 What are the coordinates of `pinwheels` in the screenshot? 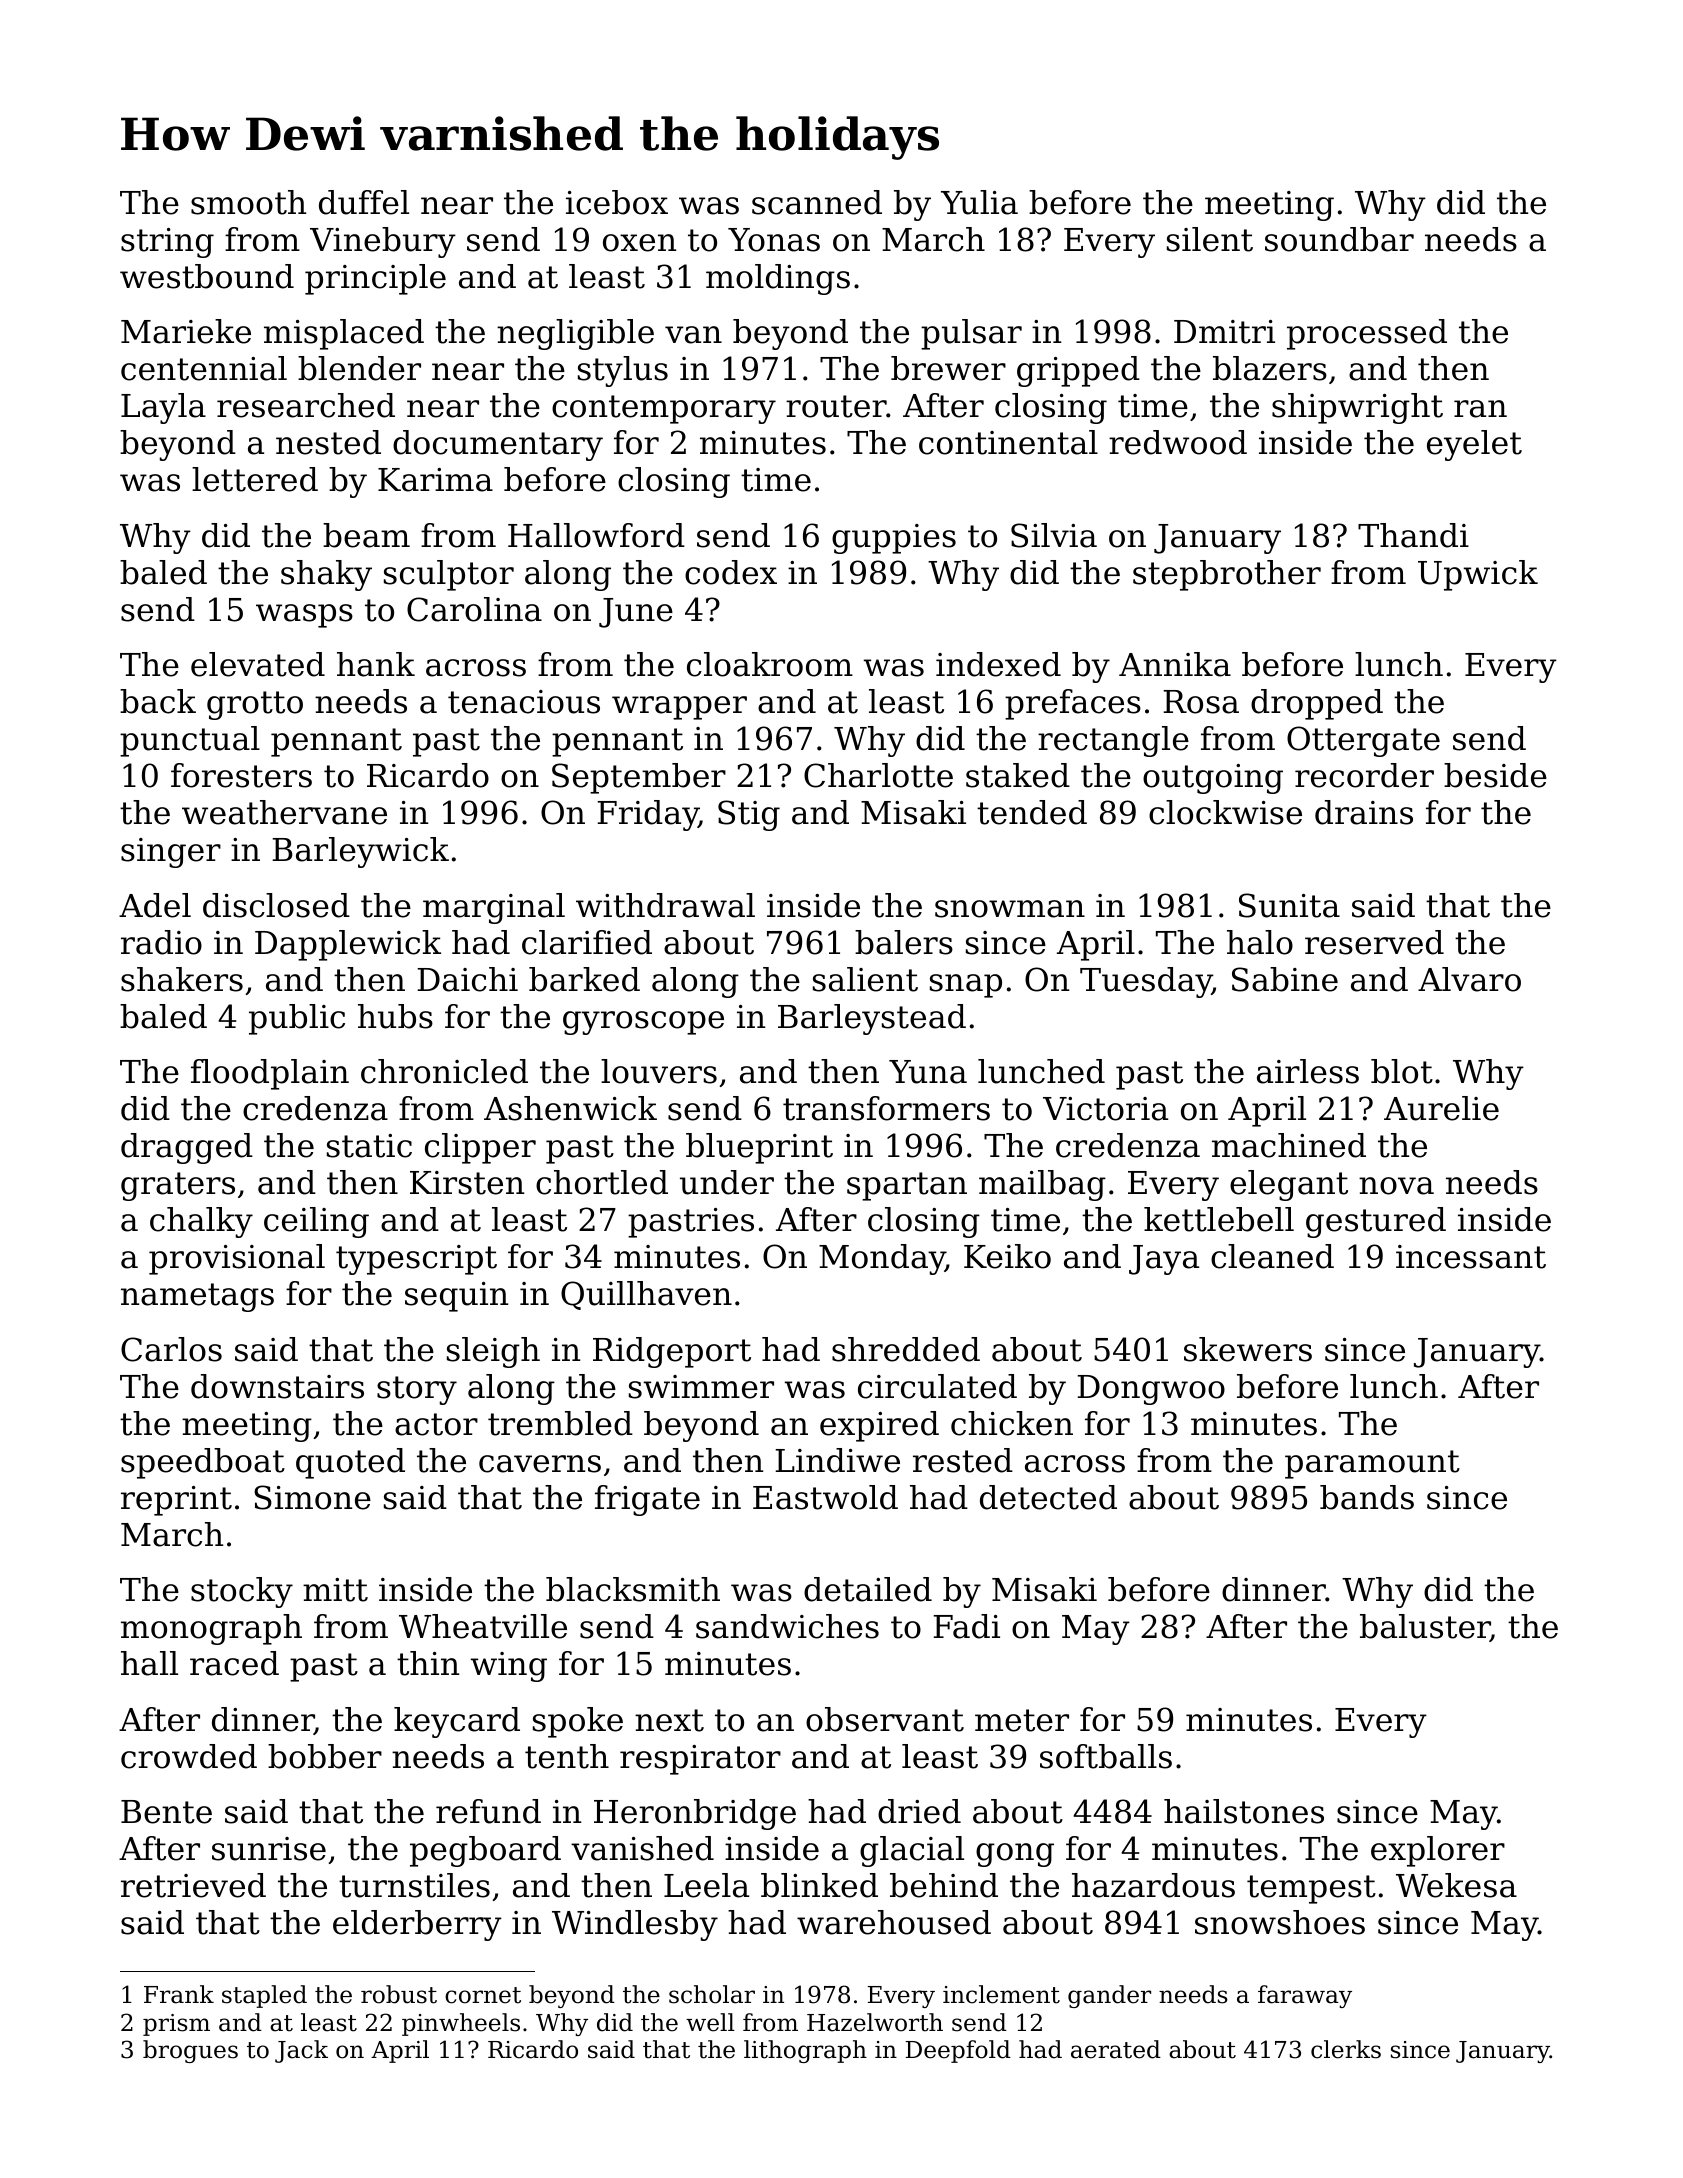 It's located at (461, 2024).
